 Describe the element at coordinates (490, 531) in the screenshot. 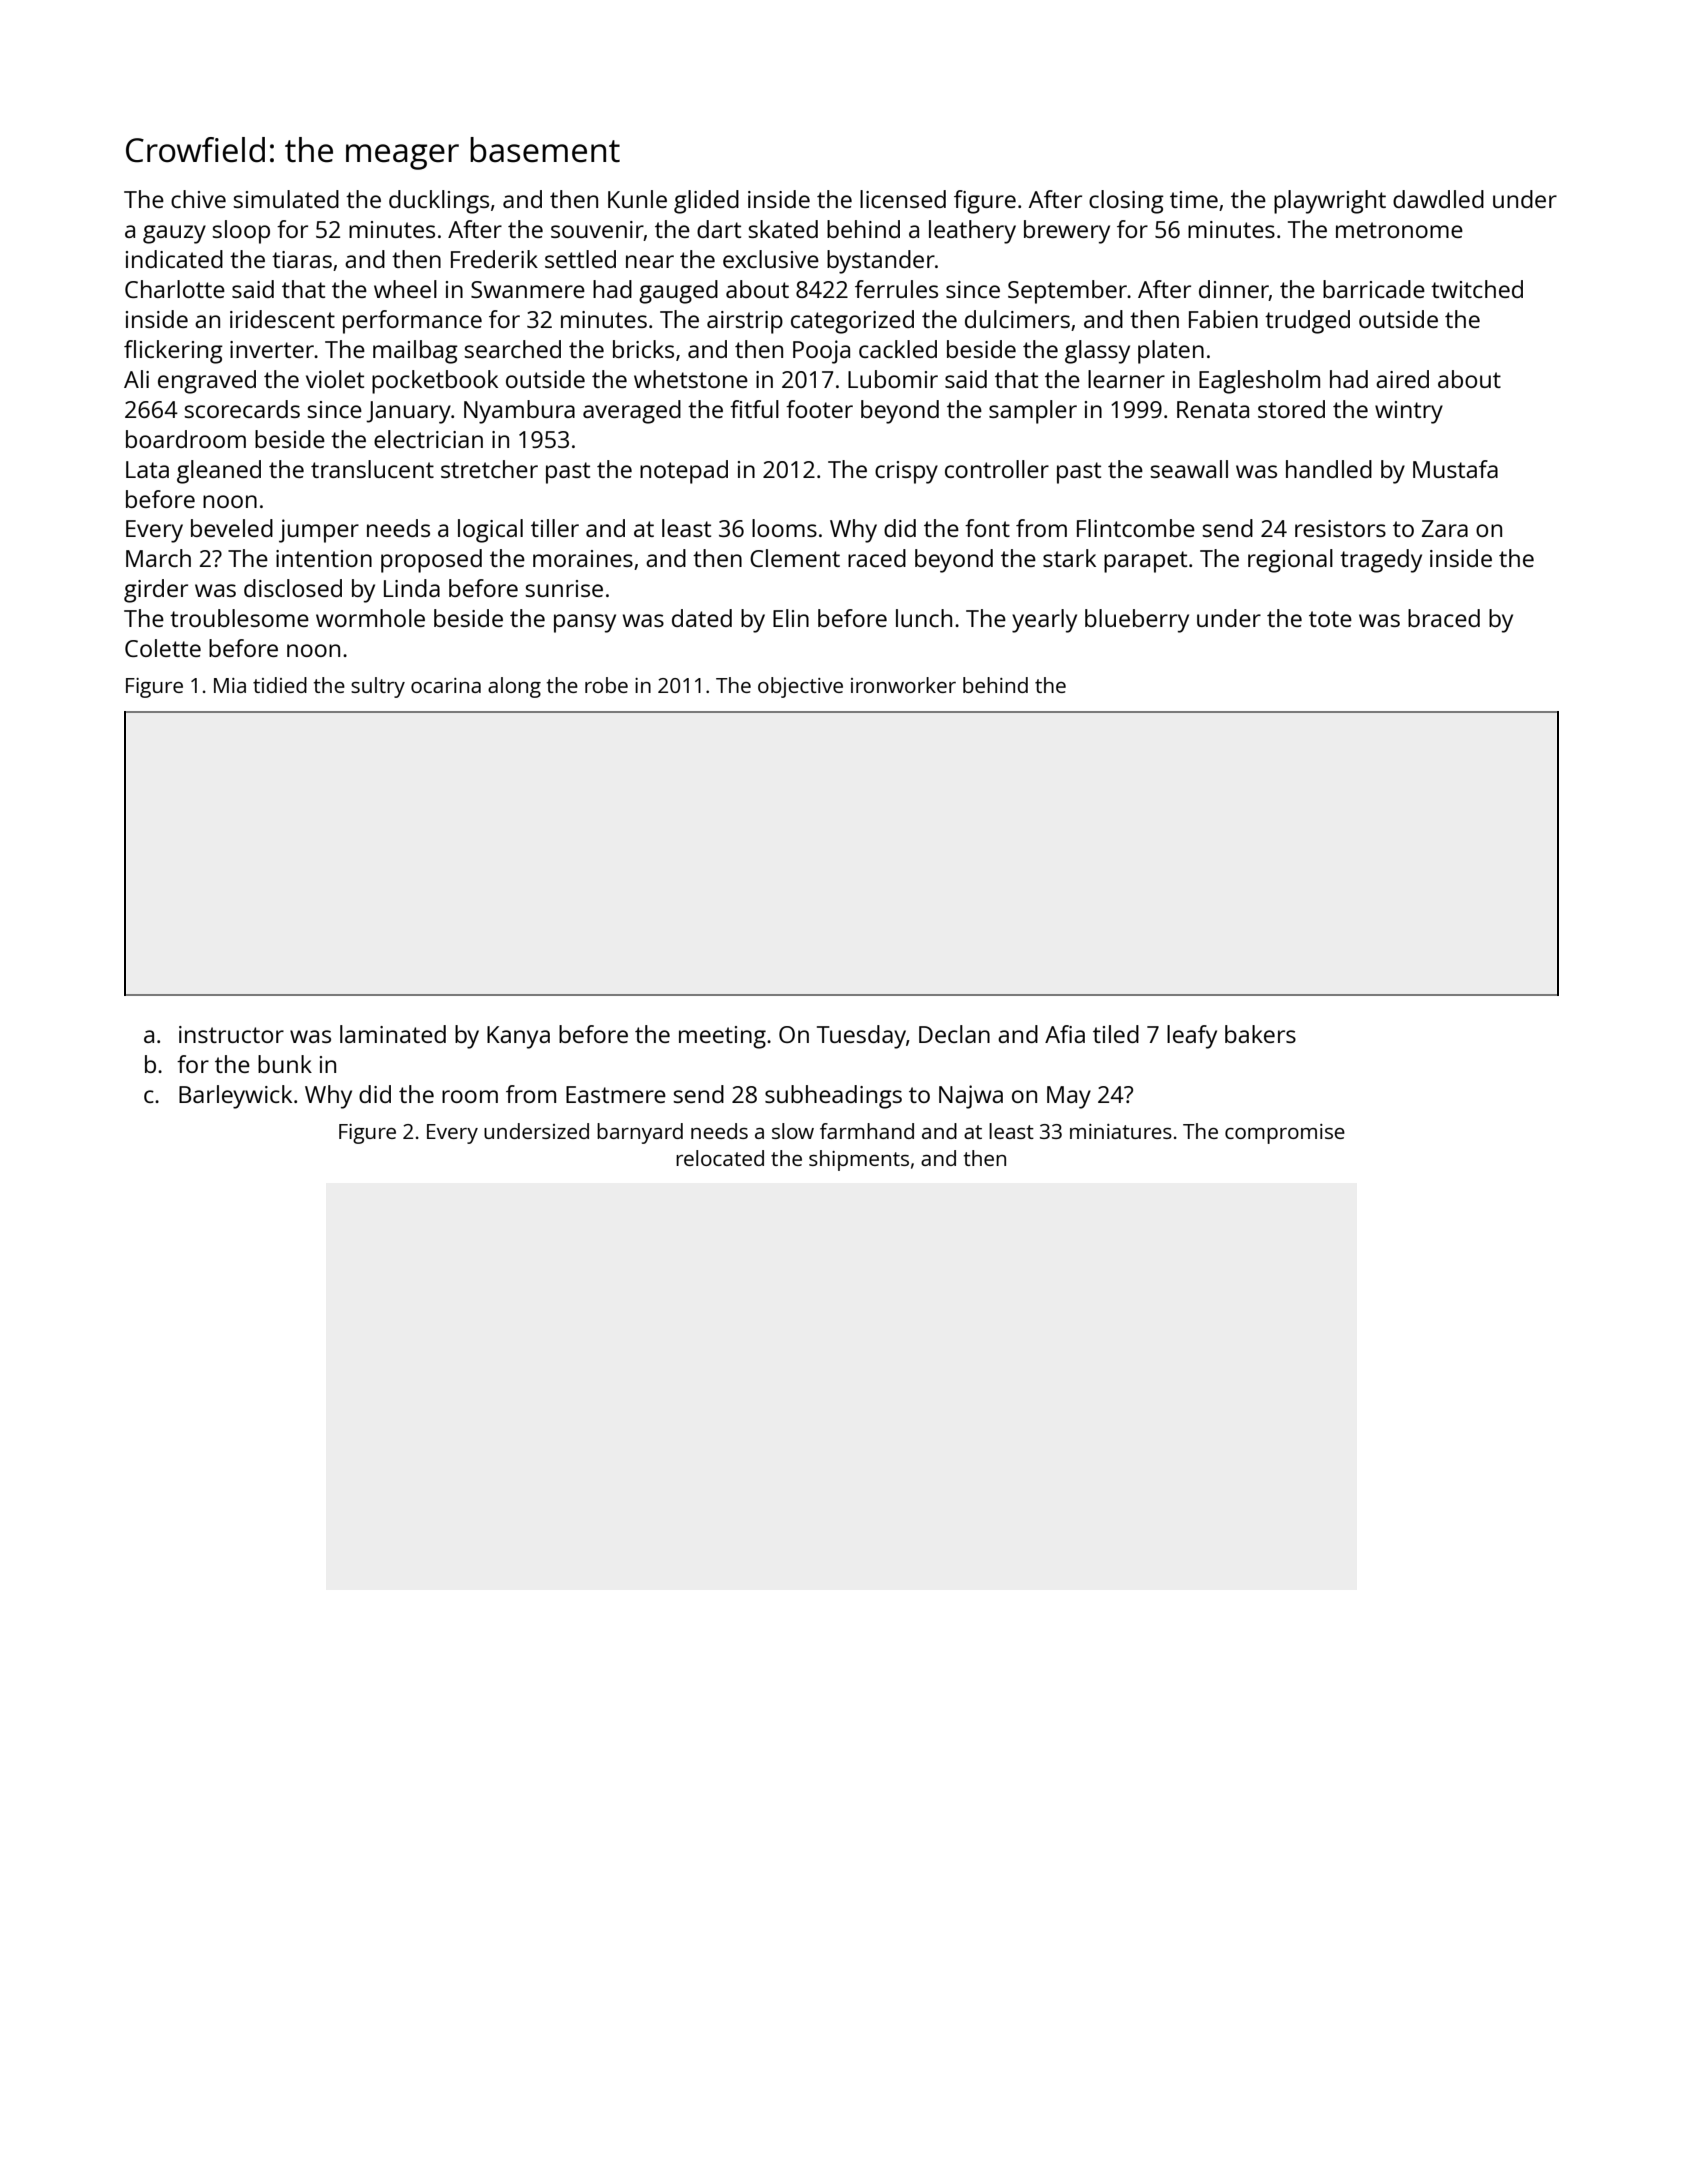

I see `logical` at that location.
